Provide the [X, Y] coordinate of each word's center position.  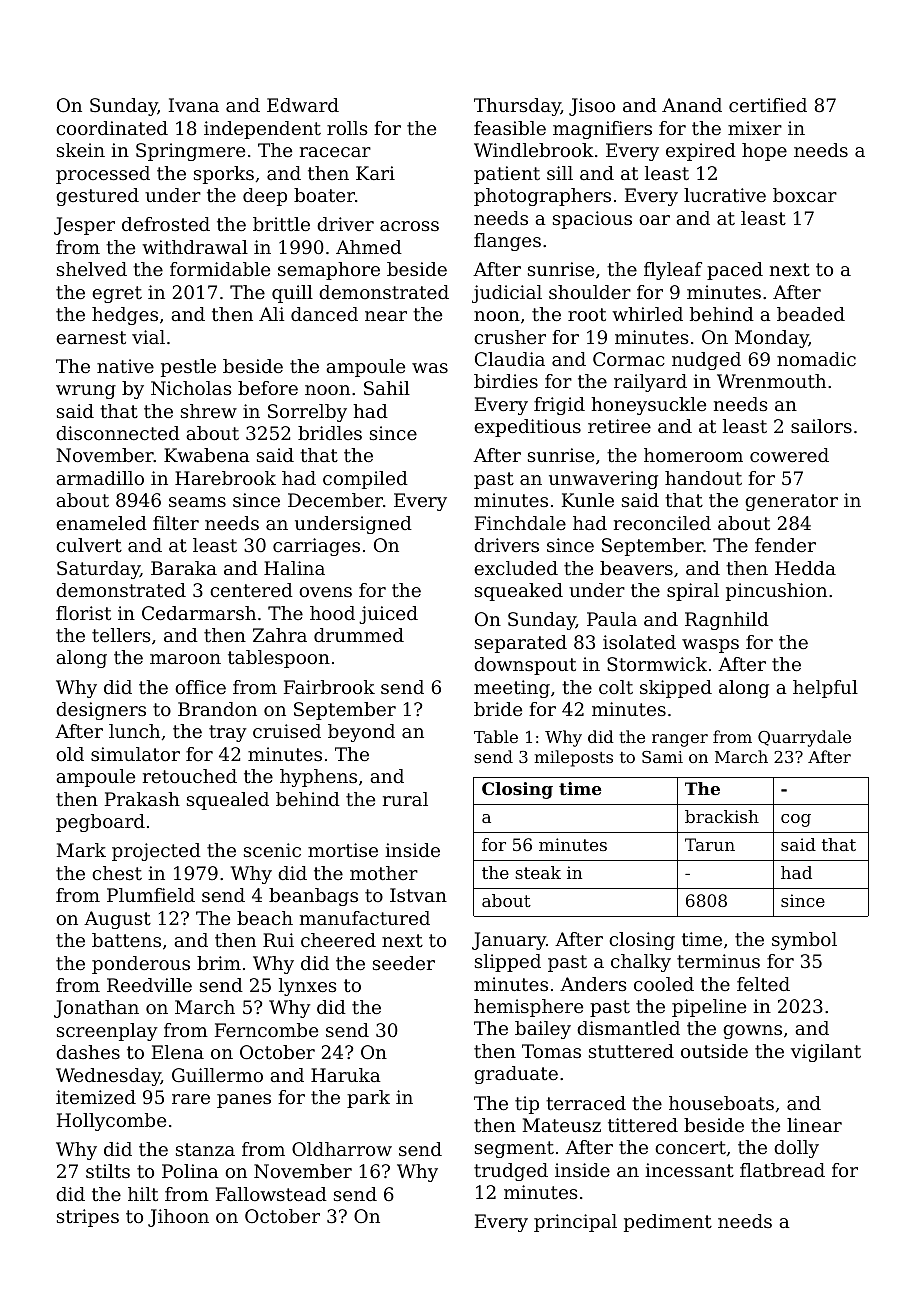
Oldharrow [342, 1149]
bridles [330, 433]
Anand [692, 105]
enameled [101, 523]
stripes [88, 1218]
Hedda [805, 568]
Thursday [517, 107]
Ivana [194, 105]
